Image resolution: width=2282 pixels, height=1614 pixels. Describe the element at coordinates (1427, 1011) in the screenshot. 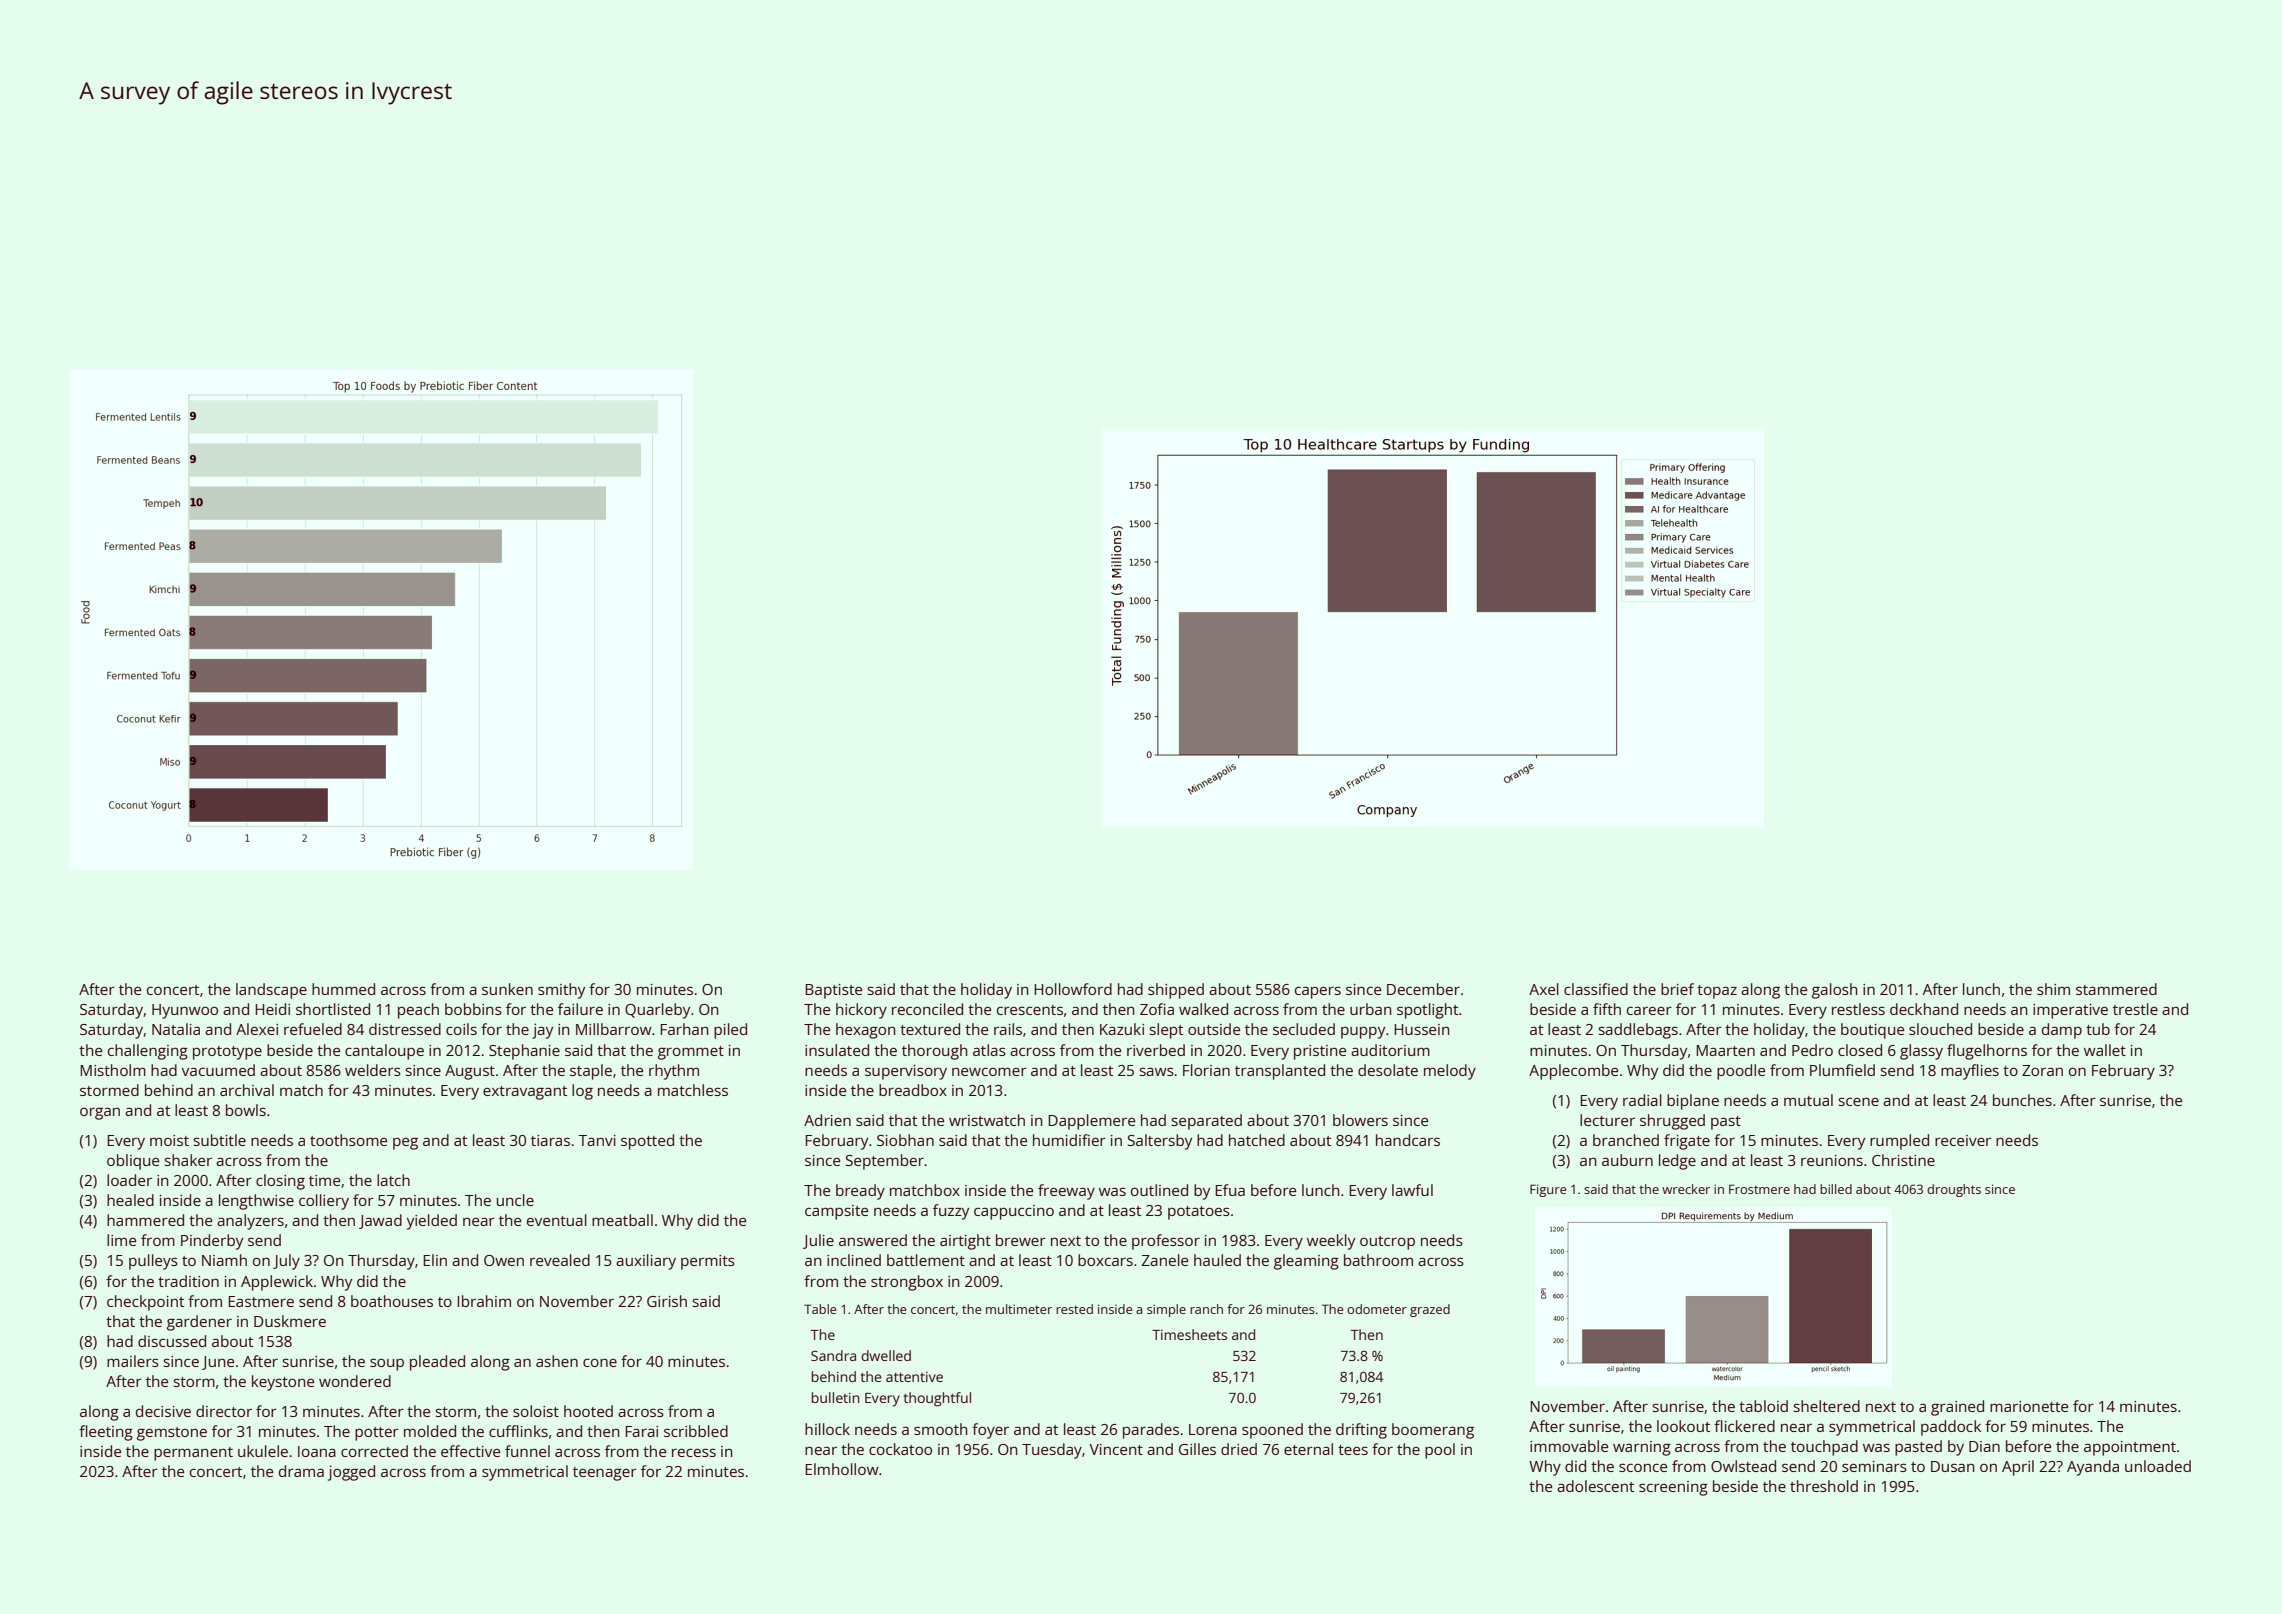

I see `spotlight` at that location.
